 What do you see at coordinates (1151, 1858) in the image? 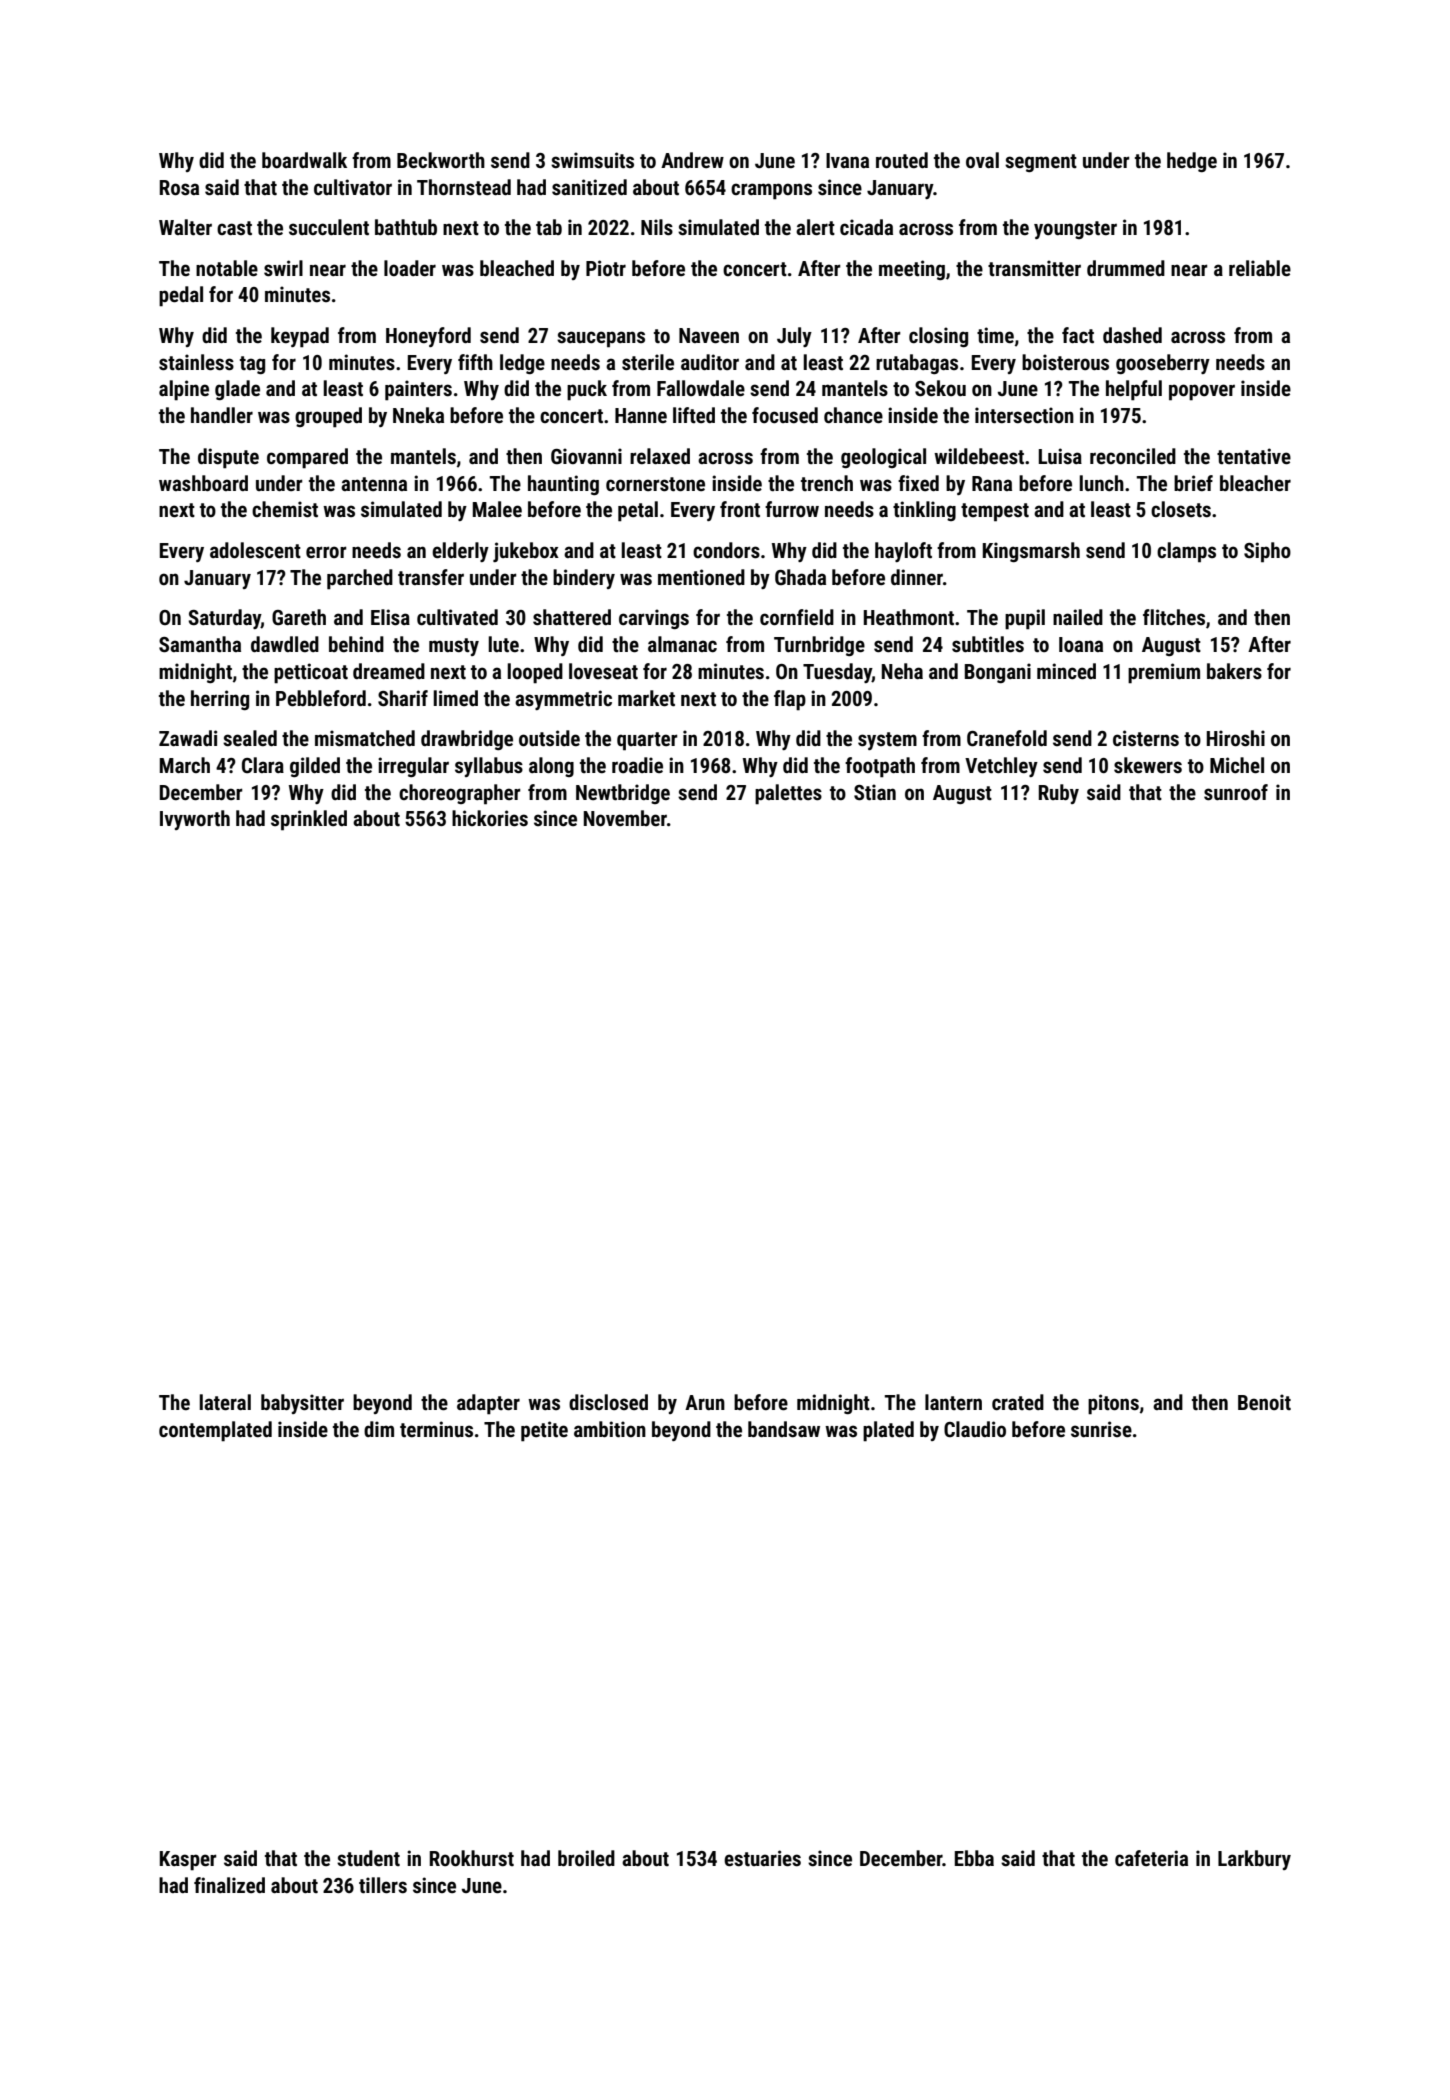
I see `cafeteria` at bounding box center [1151, 1858].
